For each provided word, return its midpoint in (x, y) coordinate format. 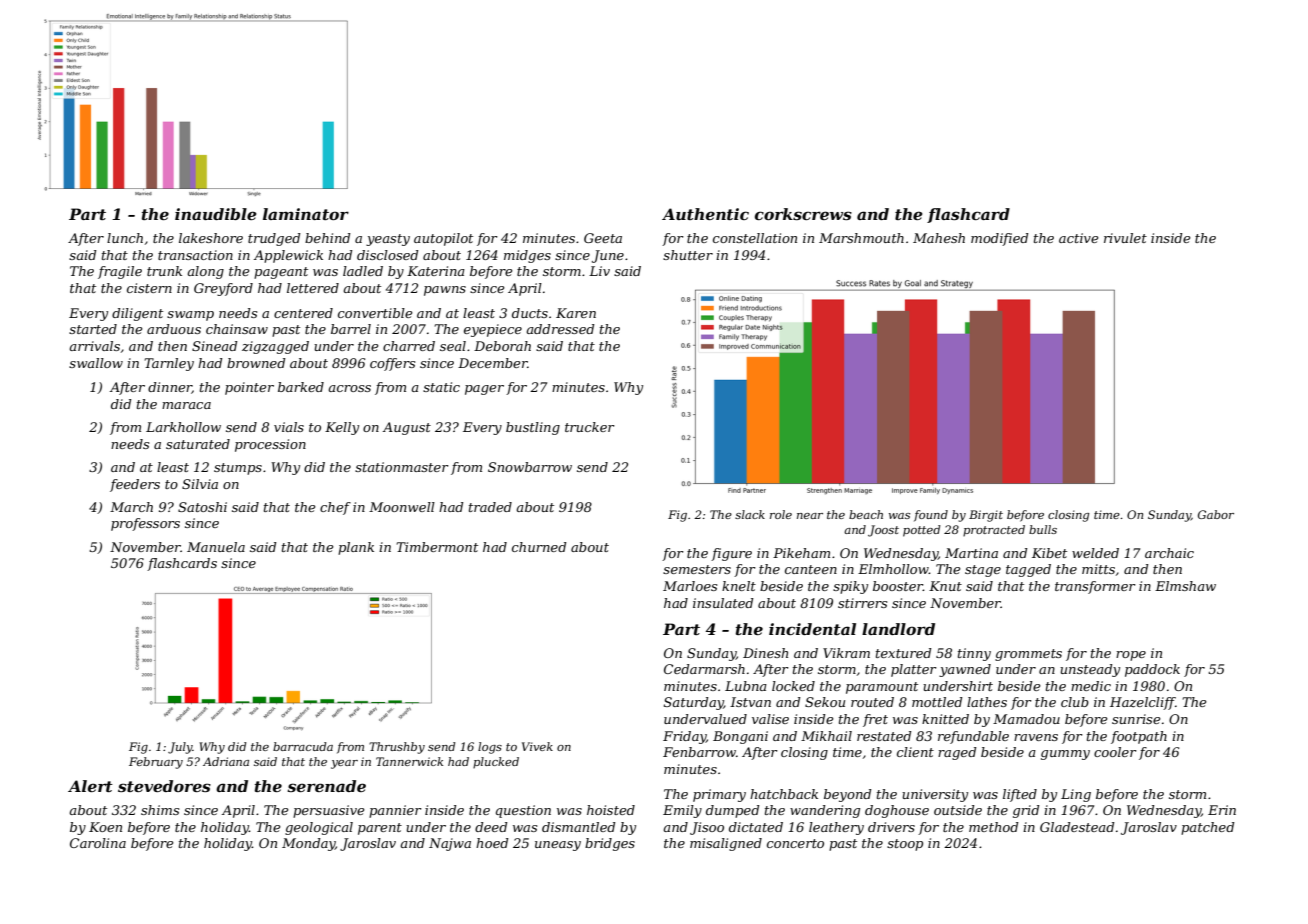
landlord (898, 629)
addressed (560, 329)
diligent (137, 314)
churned (539, 547)
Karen (576, 313)
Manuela (216, 547)
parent (380, 829)
